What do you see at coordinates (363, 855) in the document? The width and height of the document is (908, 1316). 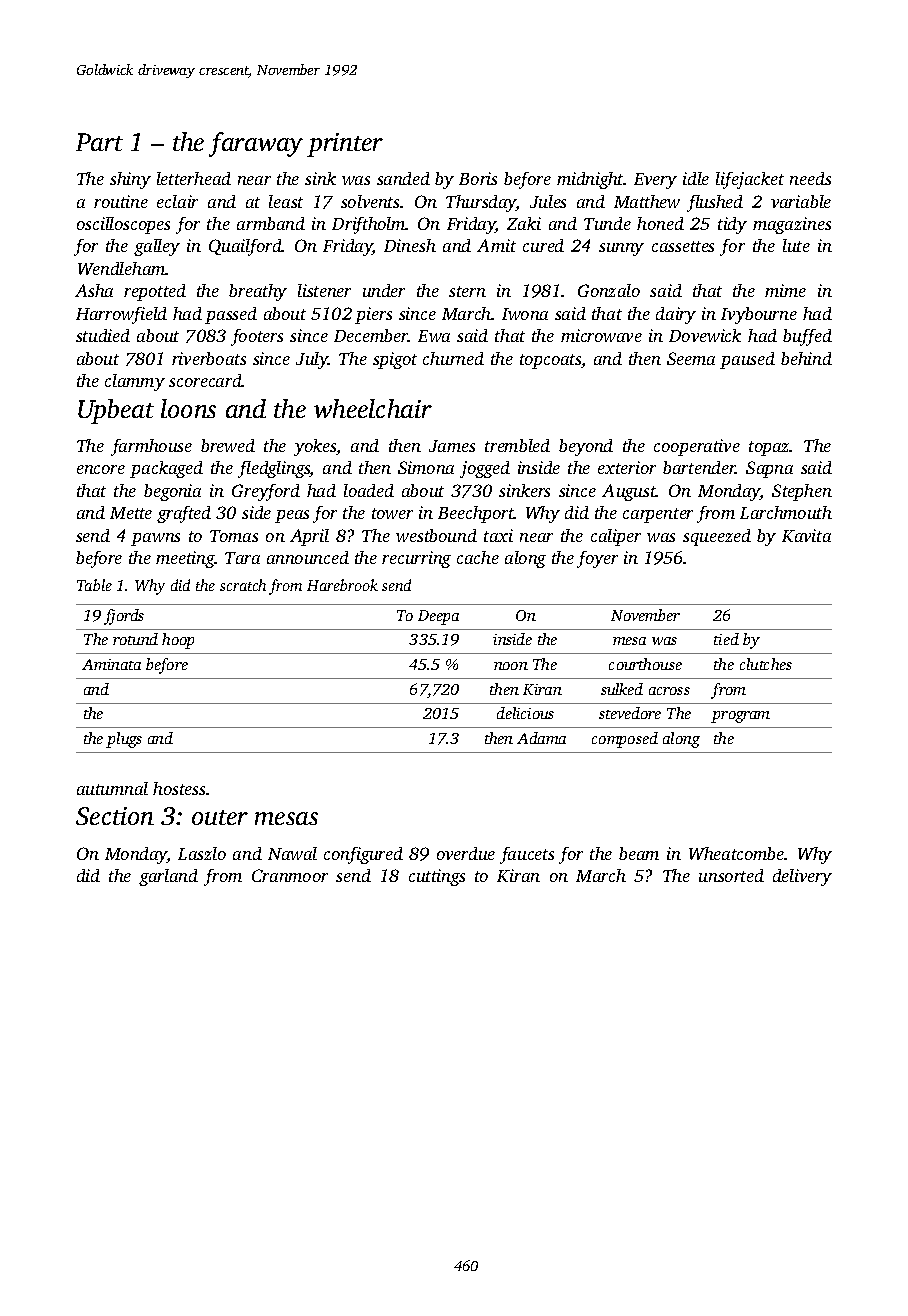 I see `configured` at bounding box center [363, 855].
